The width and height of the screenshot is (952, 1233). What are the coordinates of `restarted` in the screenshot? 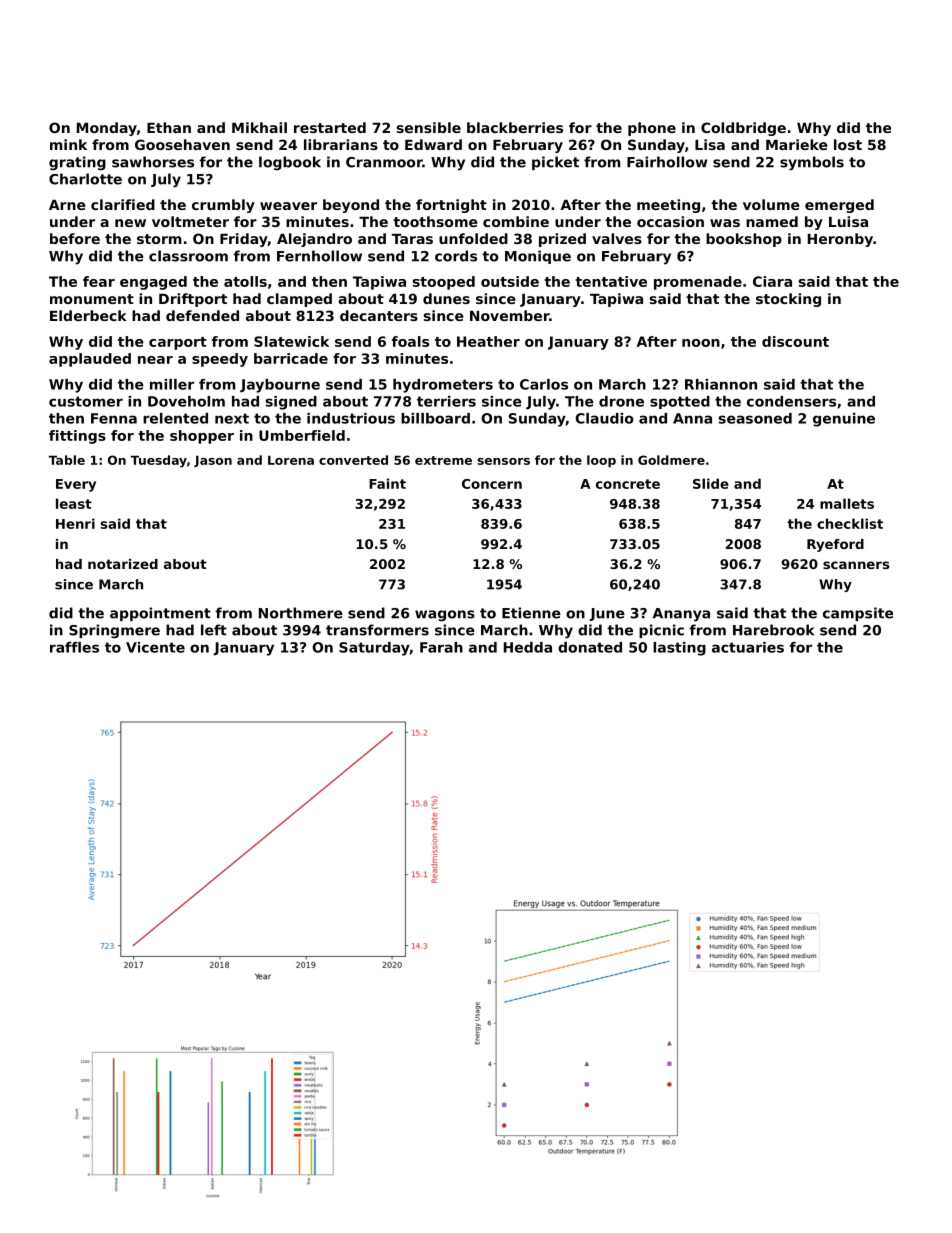 It's located at (330, 127).
